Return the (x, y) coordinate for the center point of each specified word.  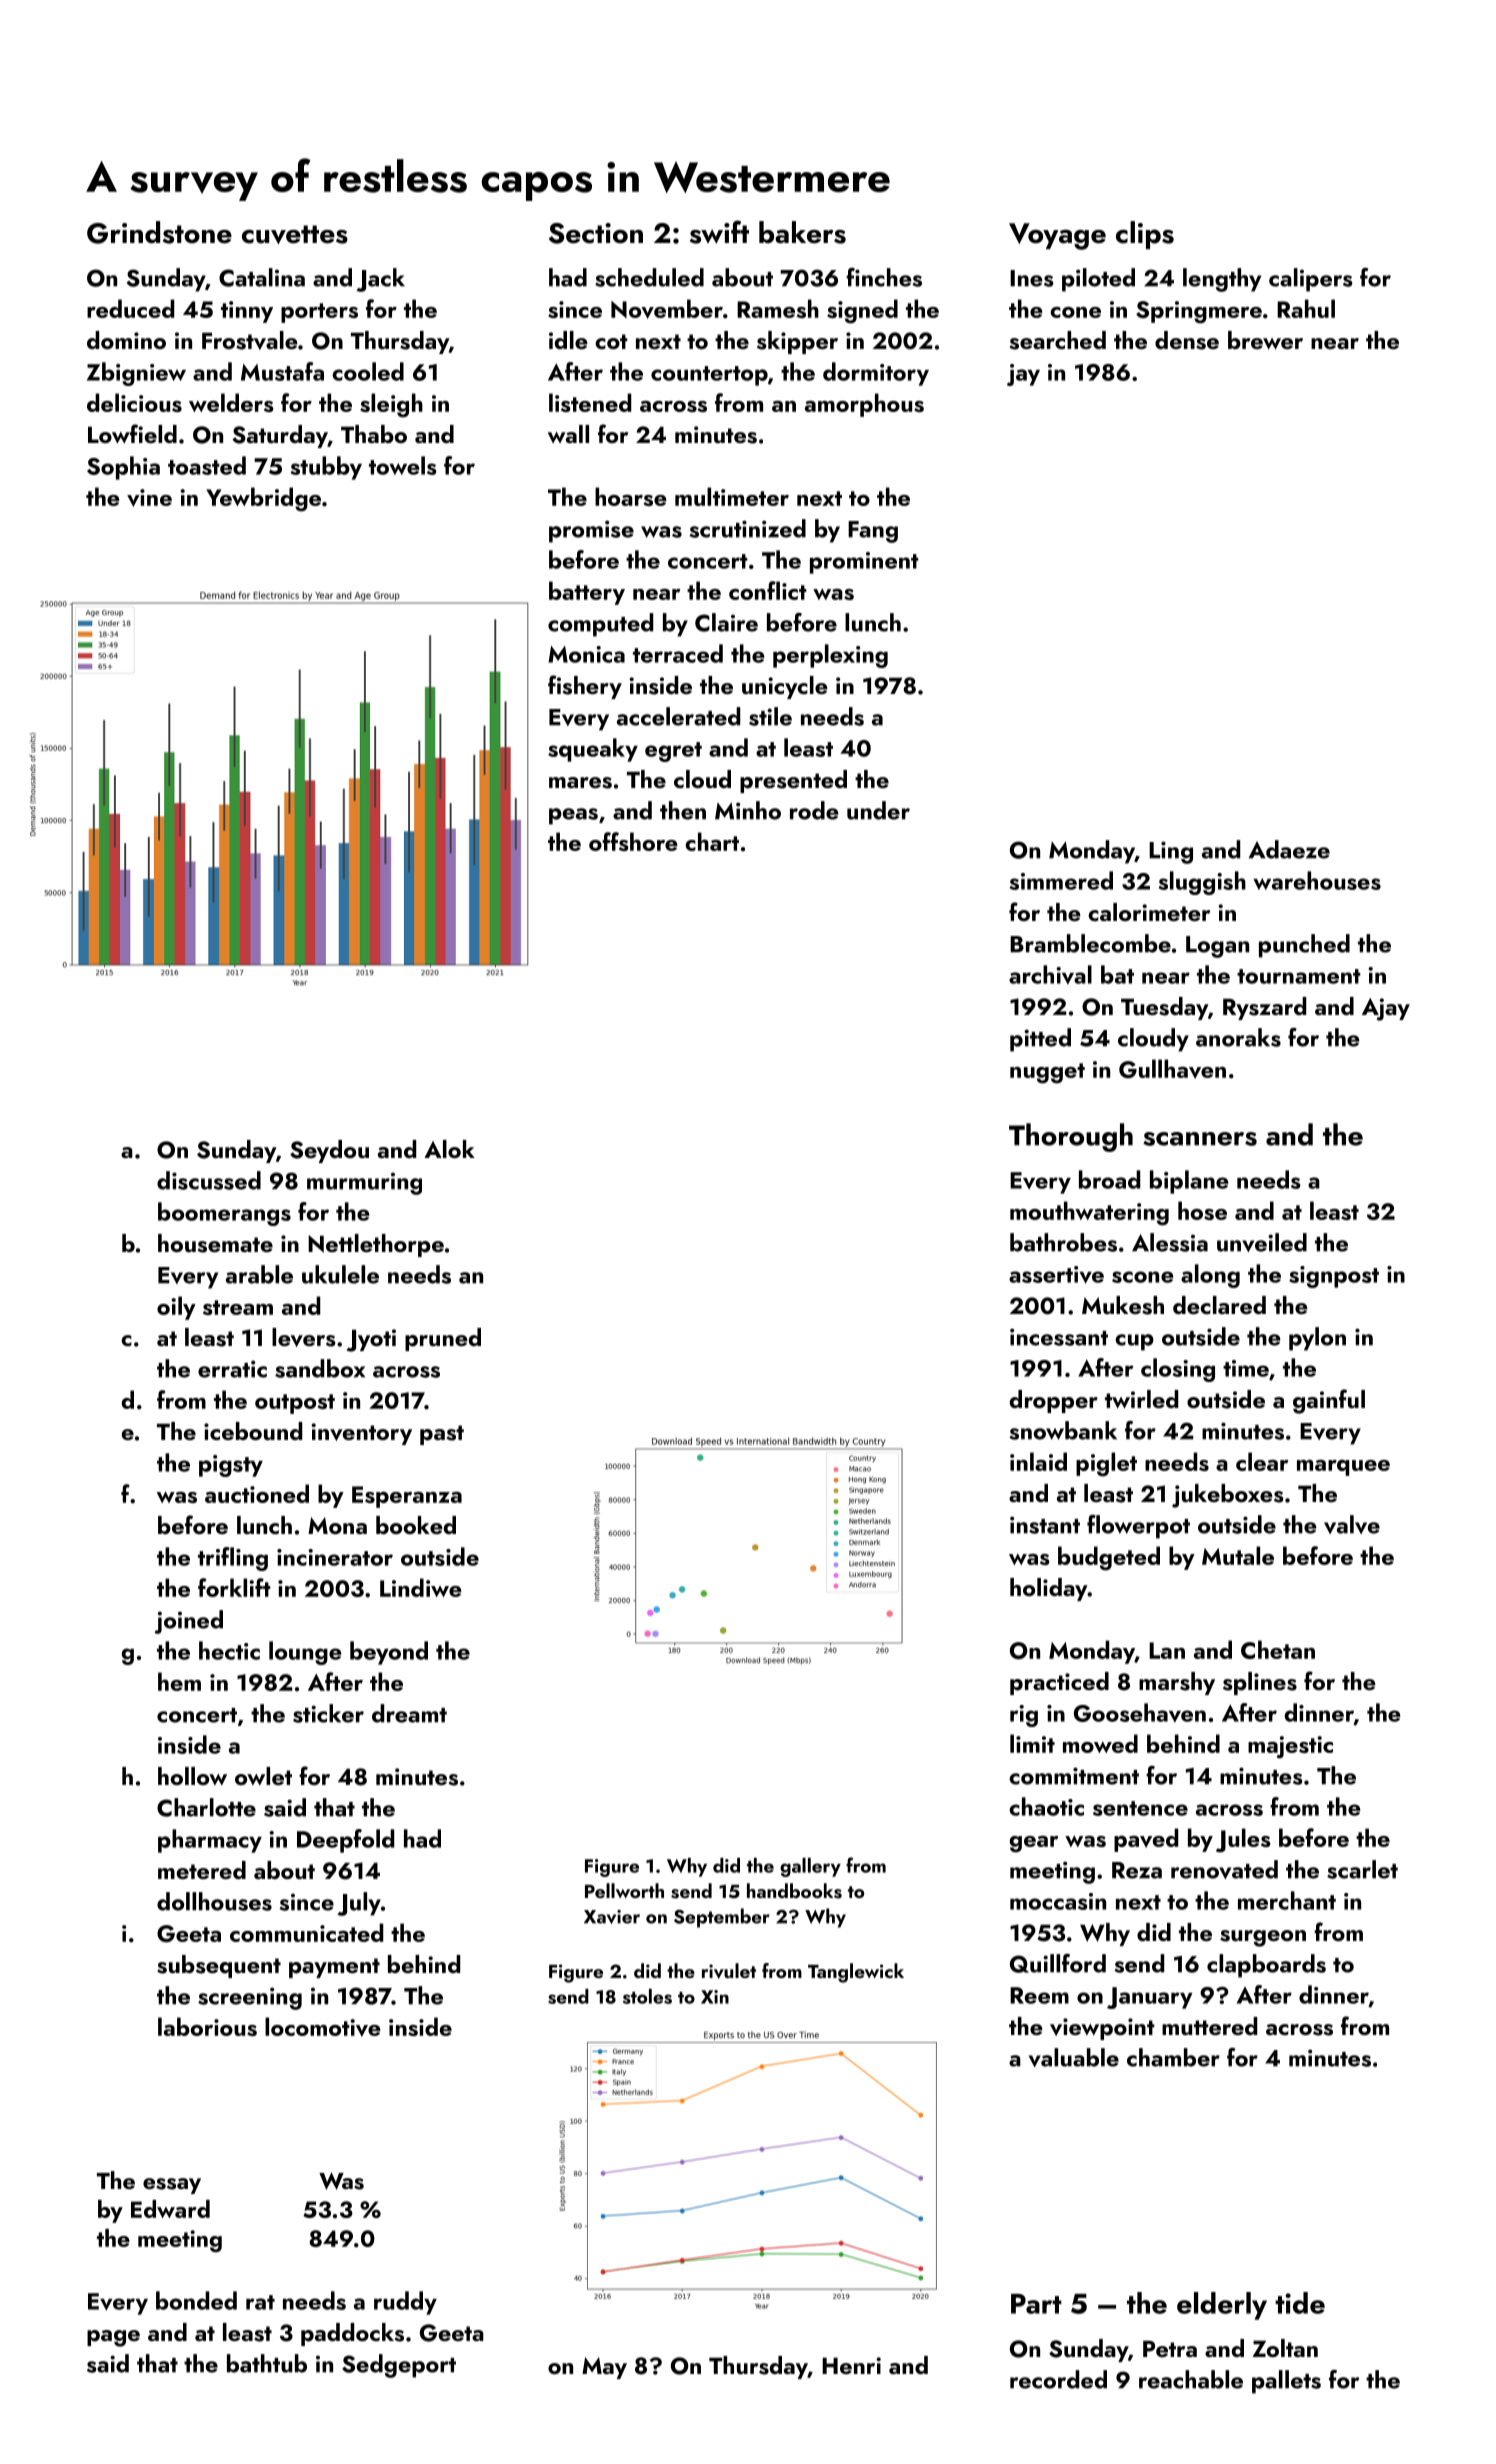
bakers (802, 232)
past (442, 1435)
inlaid (1038, 1461)
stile (770, 716)
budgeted (1109, 1558)
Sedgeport (399, 2366)
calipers (1311, 280)
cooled (368, 371)
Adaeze (1289, 849)
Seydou (329, 1151)
